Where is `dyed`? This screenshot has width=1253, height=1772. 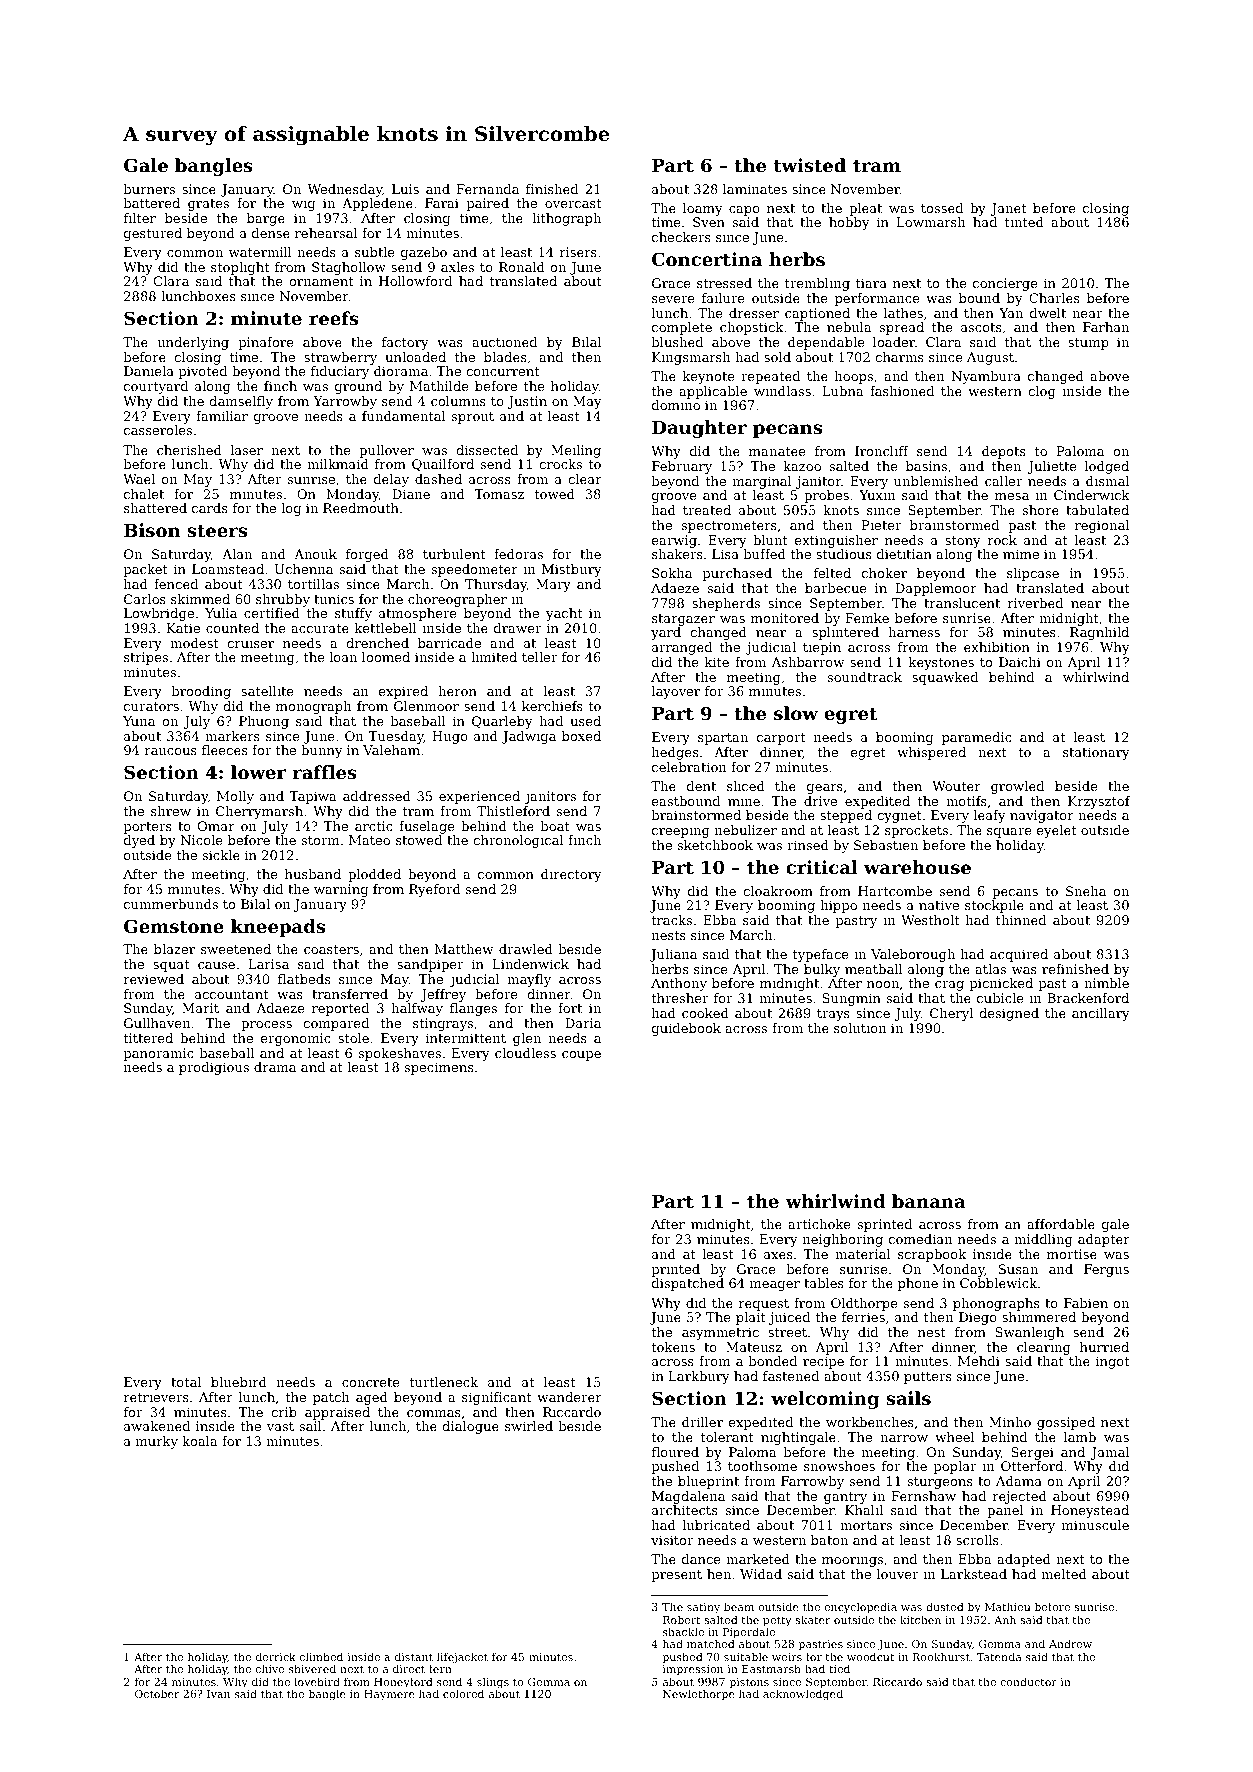 dyed is located at coordinates (139, 841).
